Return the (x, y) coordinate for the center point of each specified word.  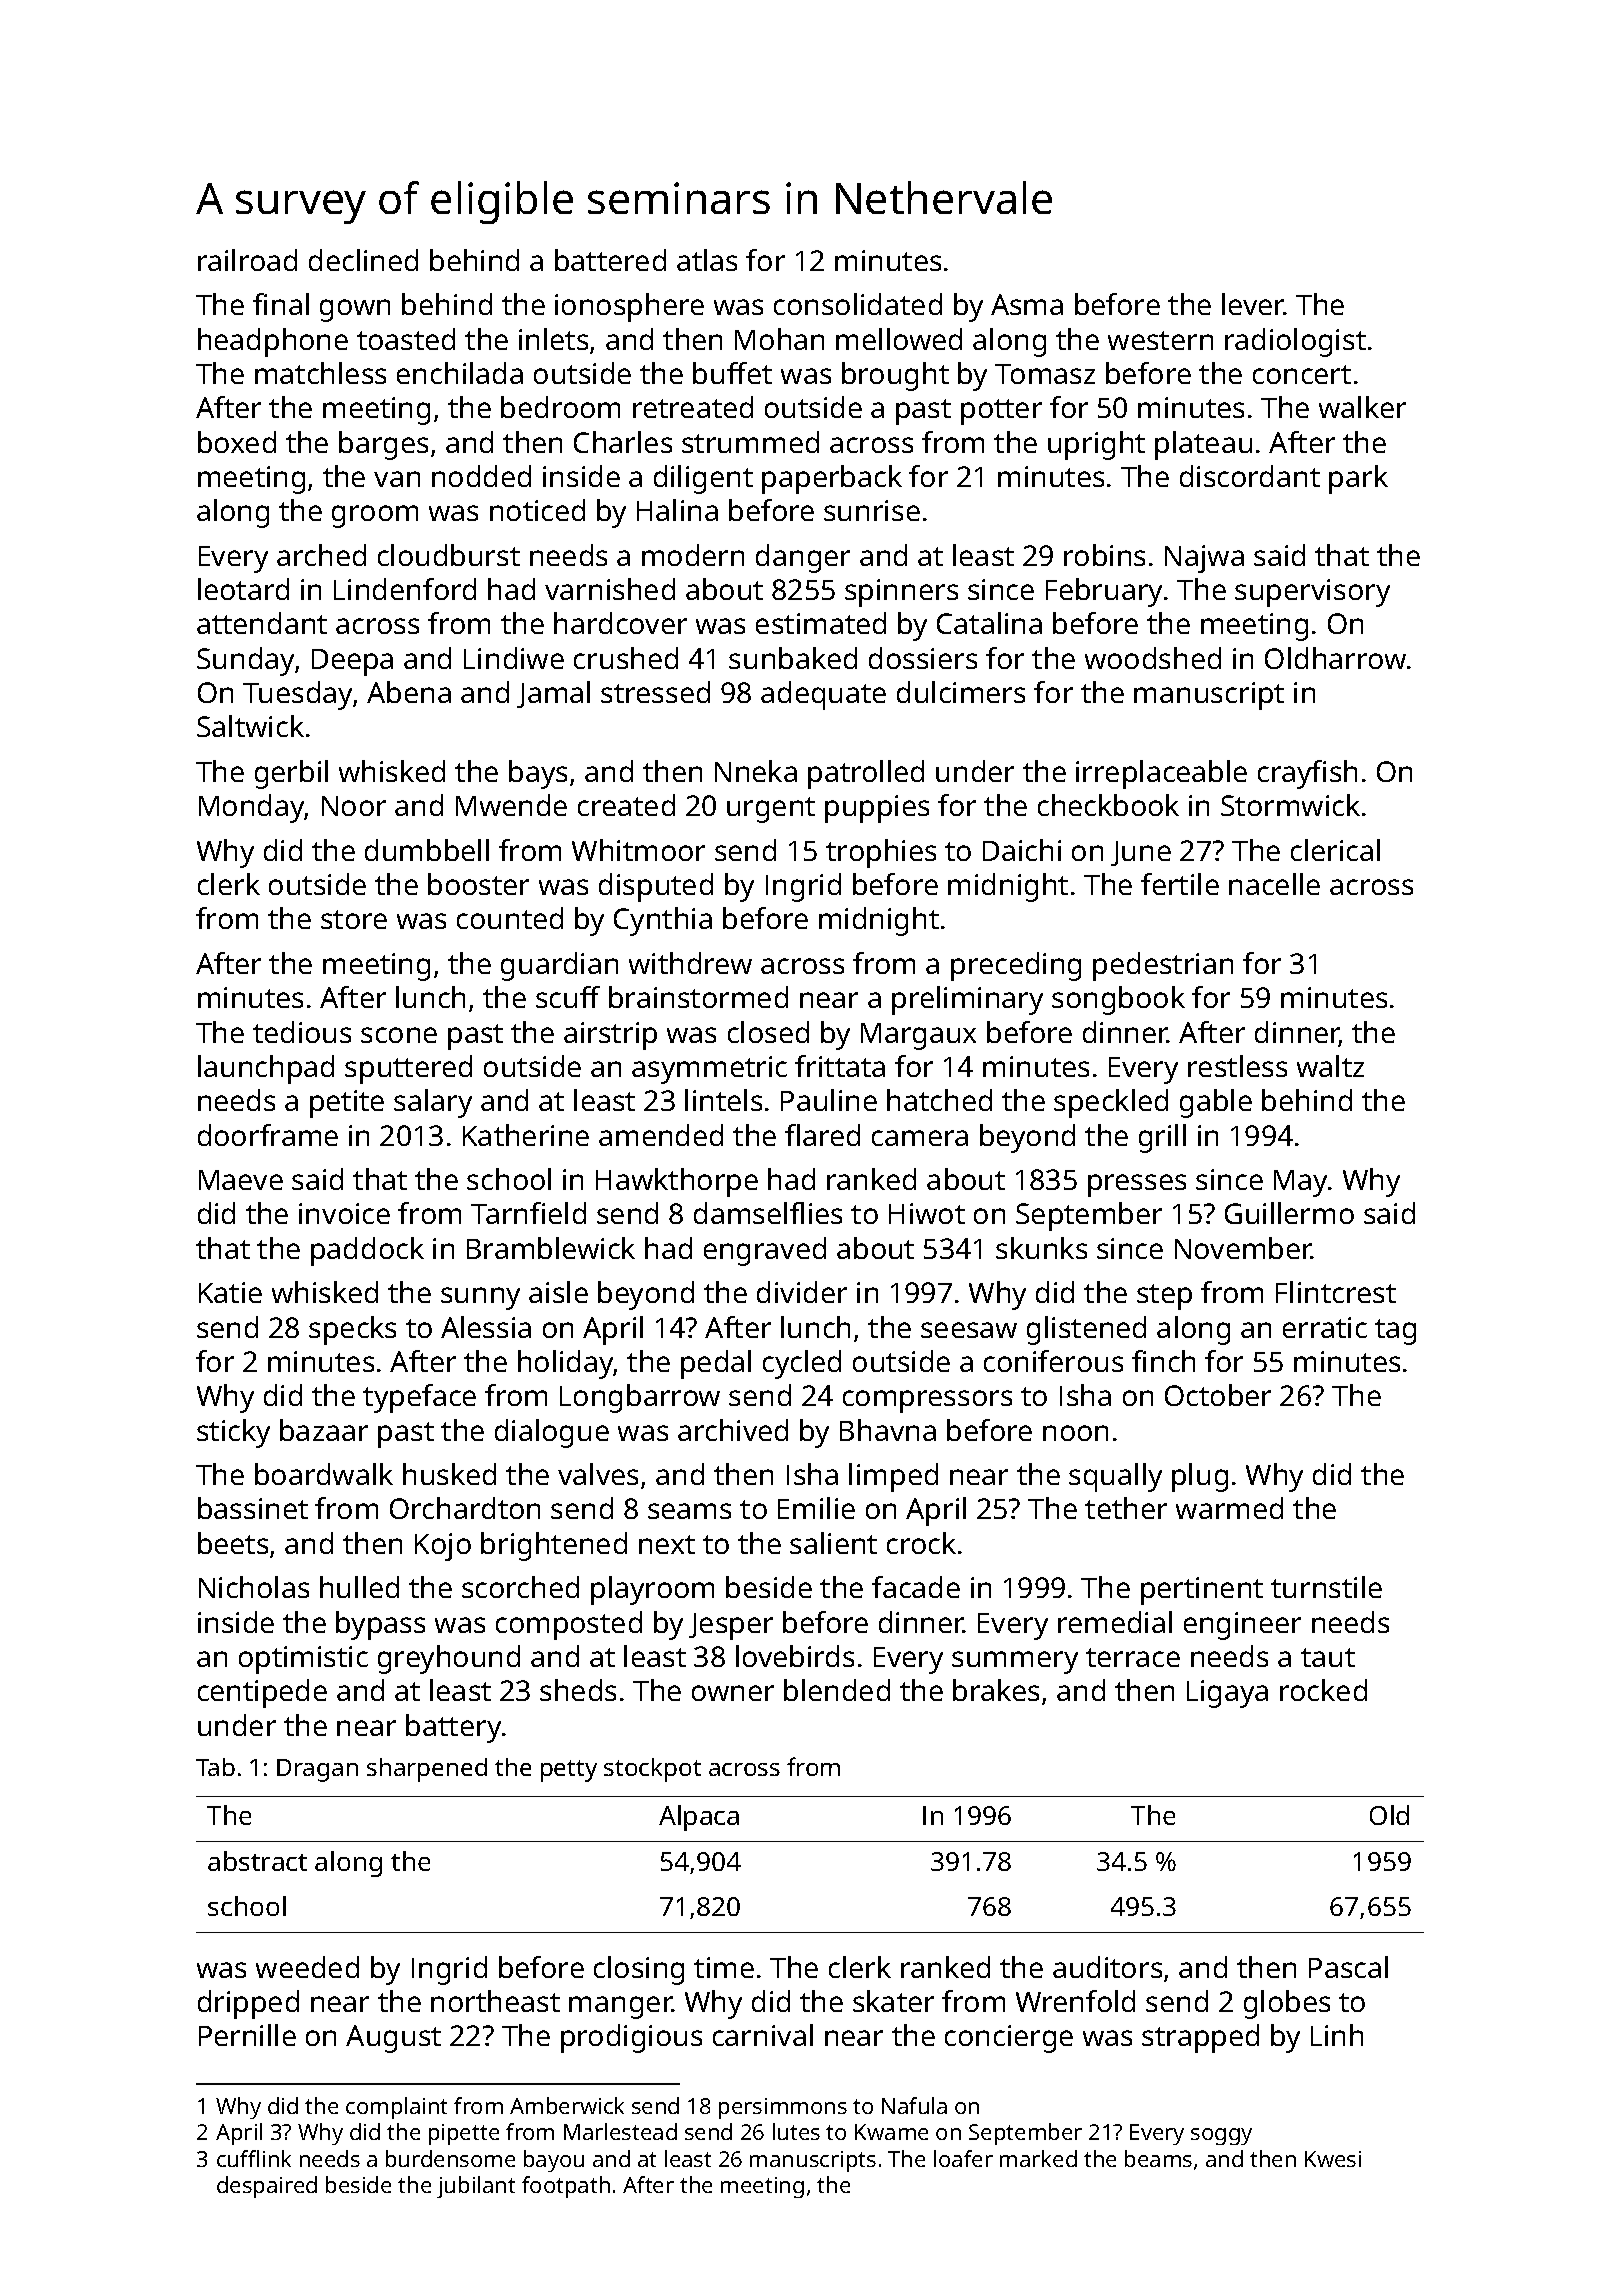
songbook (1118, 1000)
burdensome (450, 2158)
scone (399, 1035)
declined (363, 260)
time (724, 1967)
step (1164, 1297)
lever (1253, 304)
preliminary (967, 1000)
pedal (716, 1364)
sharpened (427, 1770)
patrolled (866, 774)
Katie (230, 1292)
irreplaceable (1161, 774)
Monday (252, 808)
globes (1287, 2004)
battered (610, 260)
